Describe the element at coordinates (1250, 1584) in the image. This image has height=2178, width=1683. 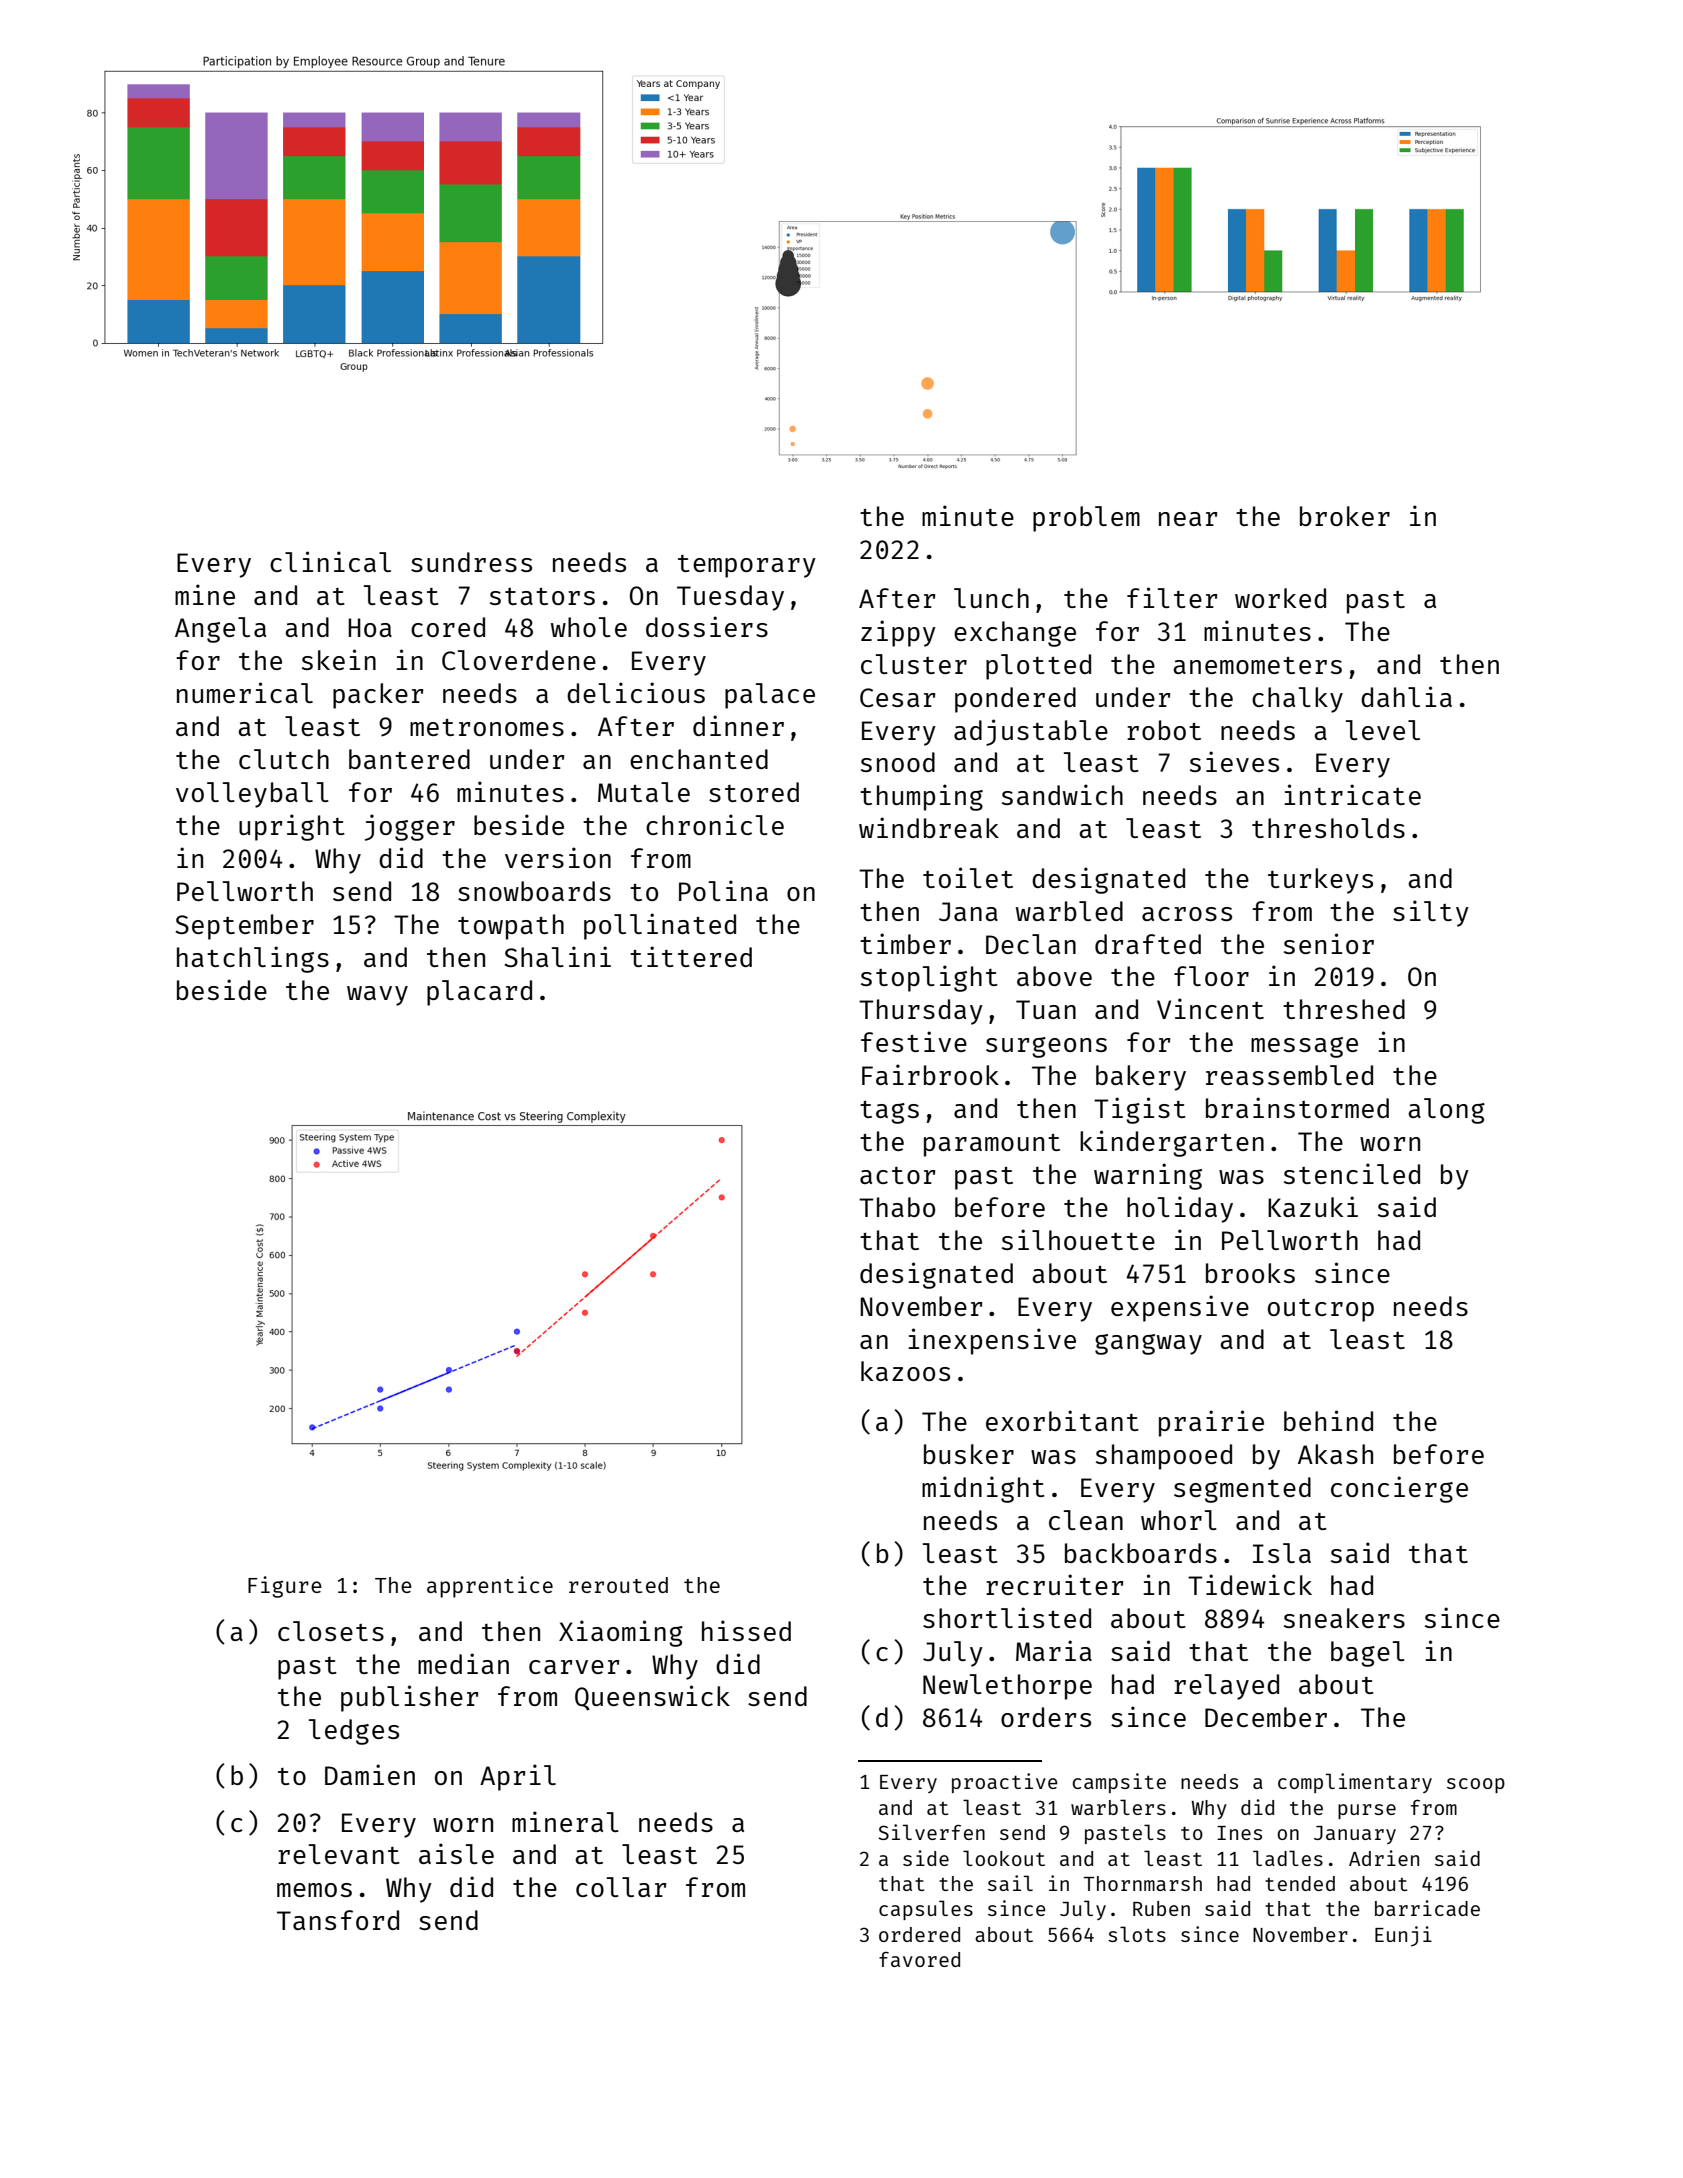
I see `Tidewick` at that location.
